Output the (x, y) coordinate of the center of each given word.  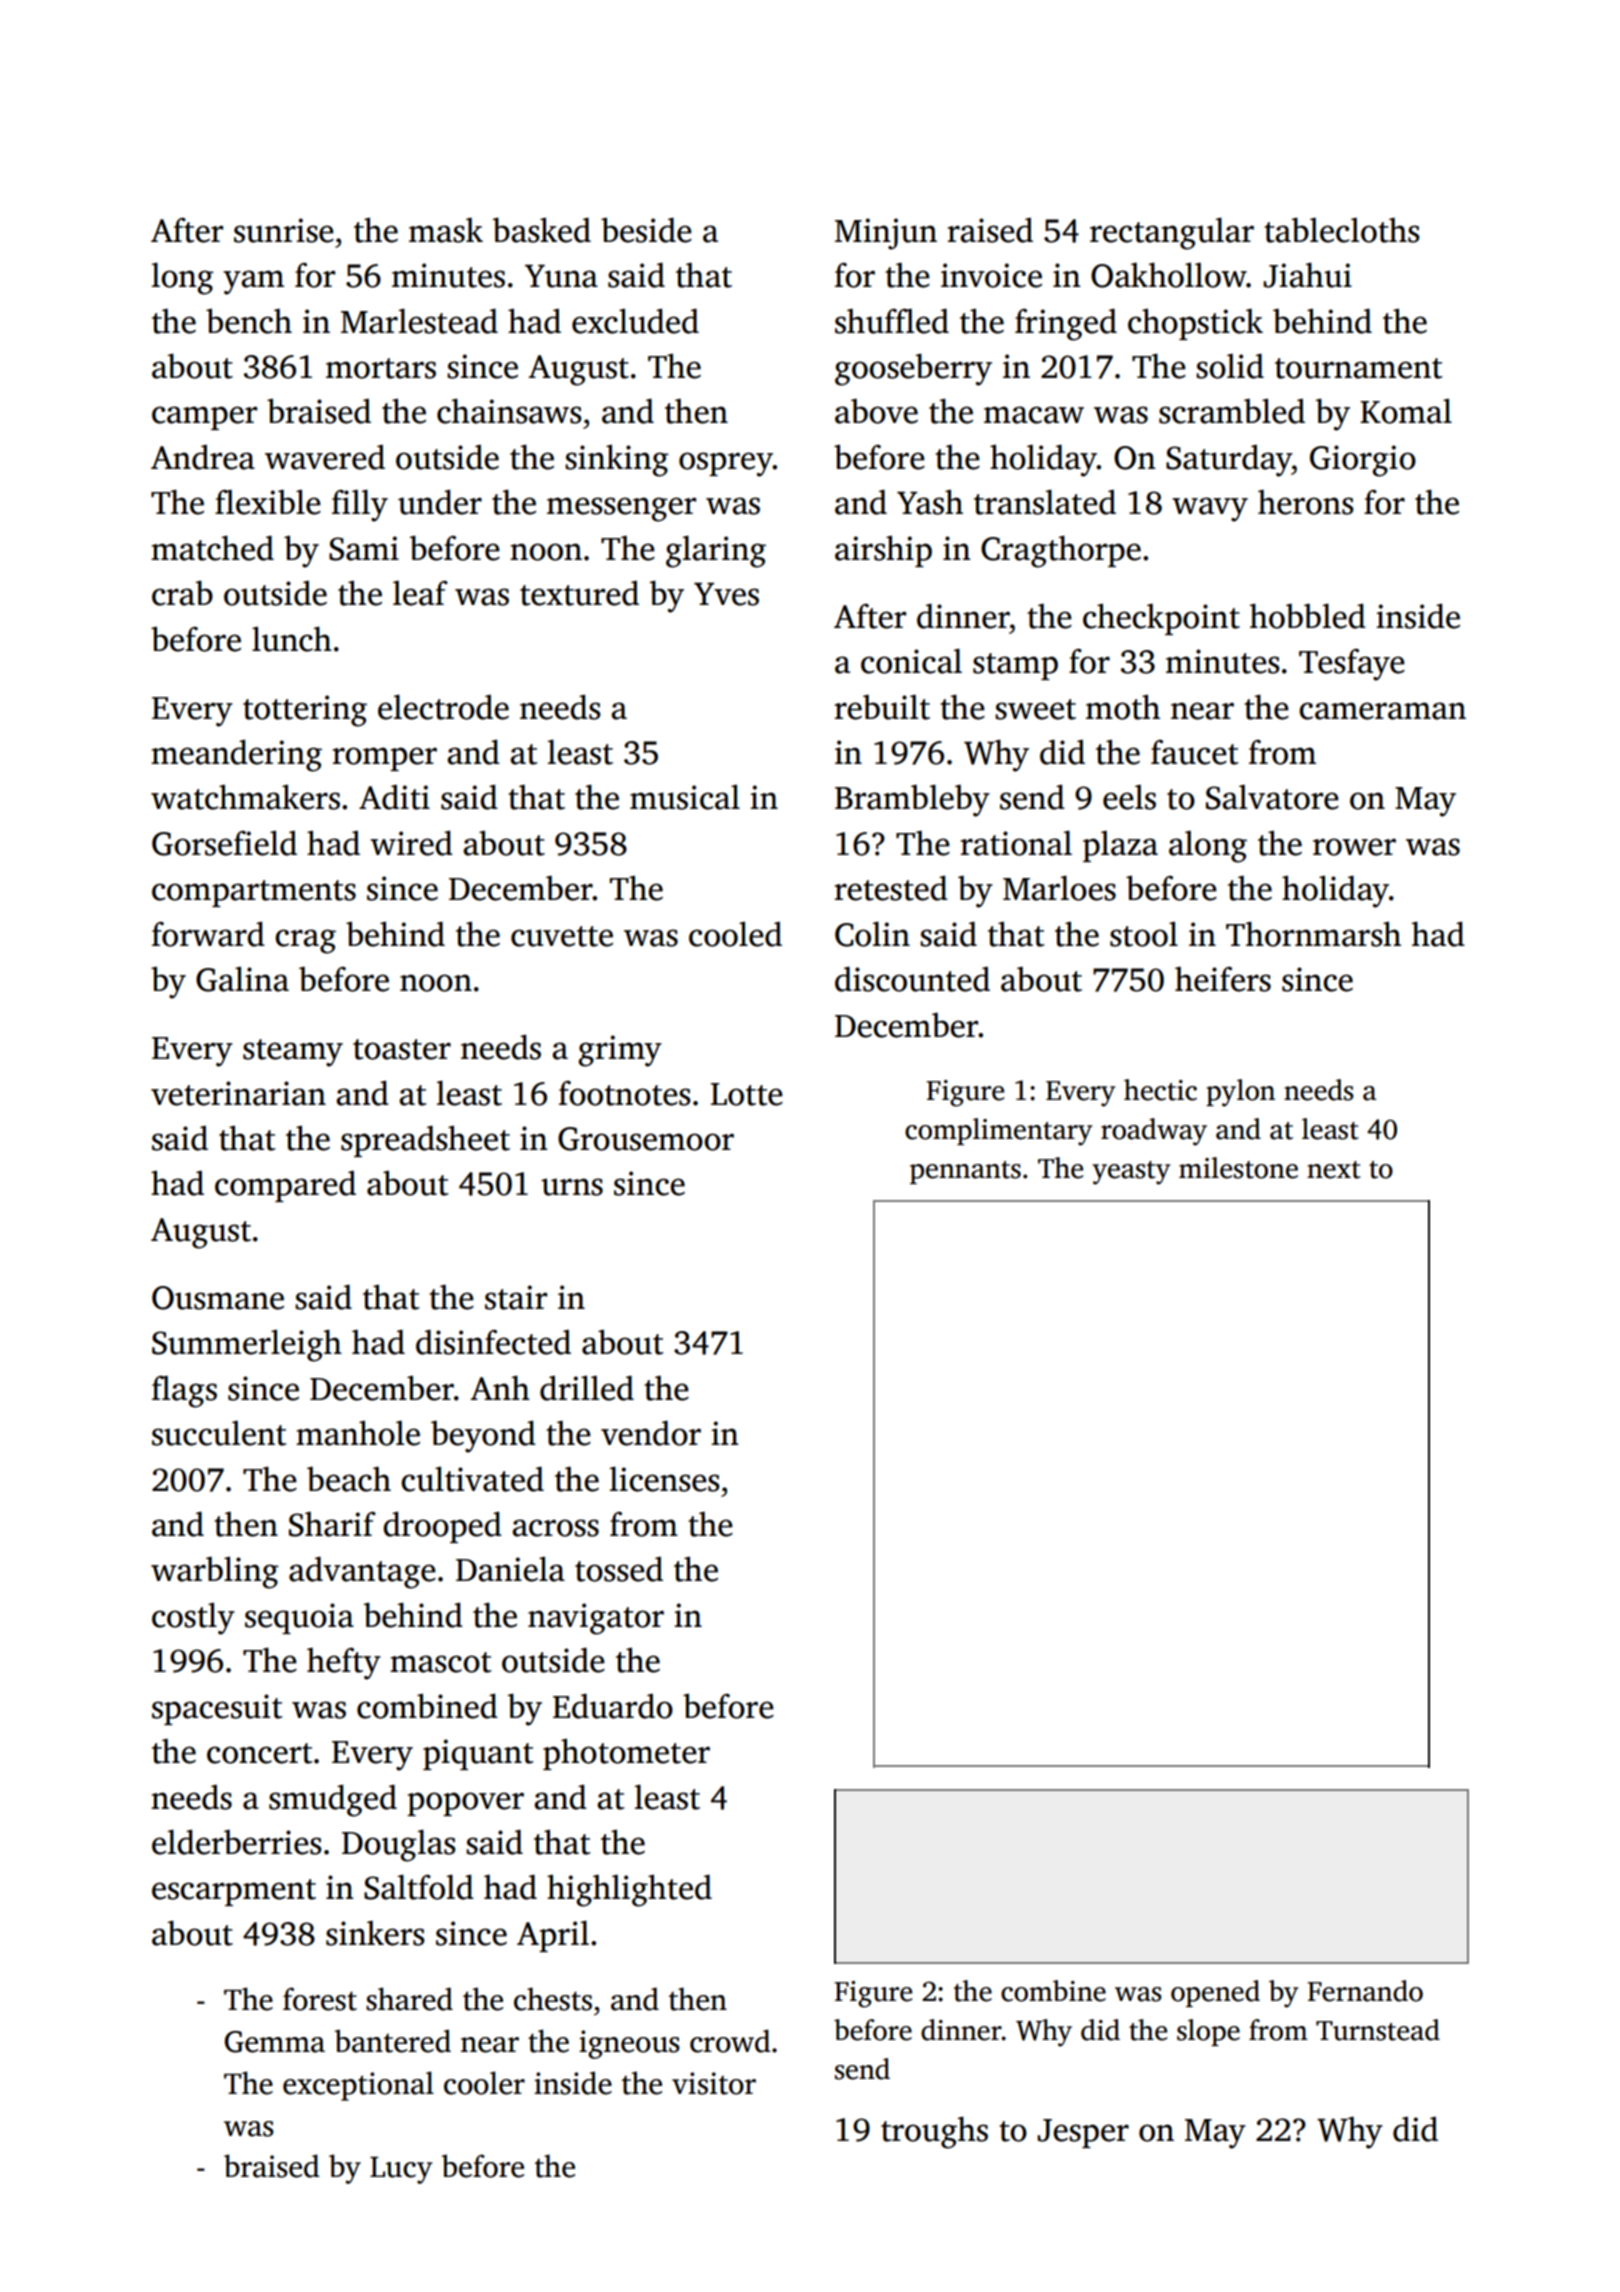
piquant (478, 1754)
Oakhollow (1169, 275)
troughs (934, 2132)
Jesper (1083, 2133)
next (1334, 1170)
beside (646, 230)
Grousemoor (646, 1139)
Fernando (1365, 1991)
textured (579, 593)
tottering (305, 711)
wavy (1210, 509)
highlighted (629, 1890)
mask (446, 230)
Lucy (401, 2170)
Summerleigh (247, 1345)
